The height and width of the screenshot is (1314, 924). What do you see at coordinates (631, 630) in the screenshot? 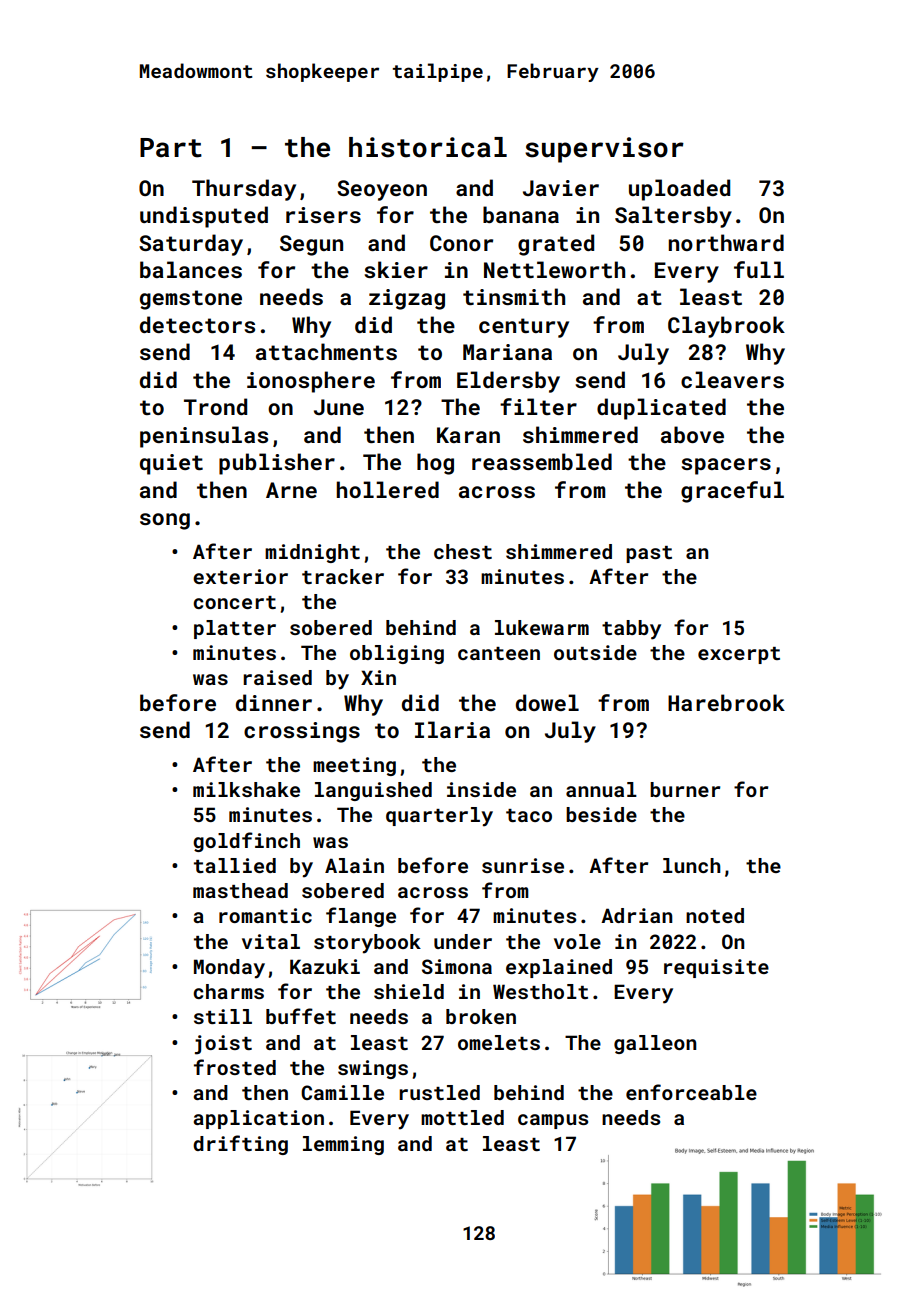
I see `tabby` at bounding box center [631, 630].
